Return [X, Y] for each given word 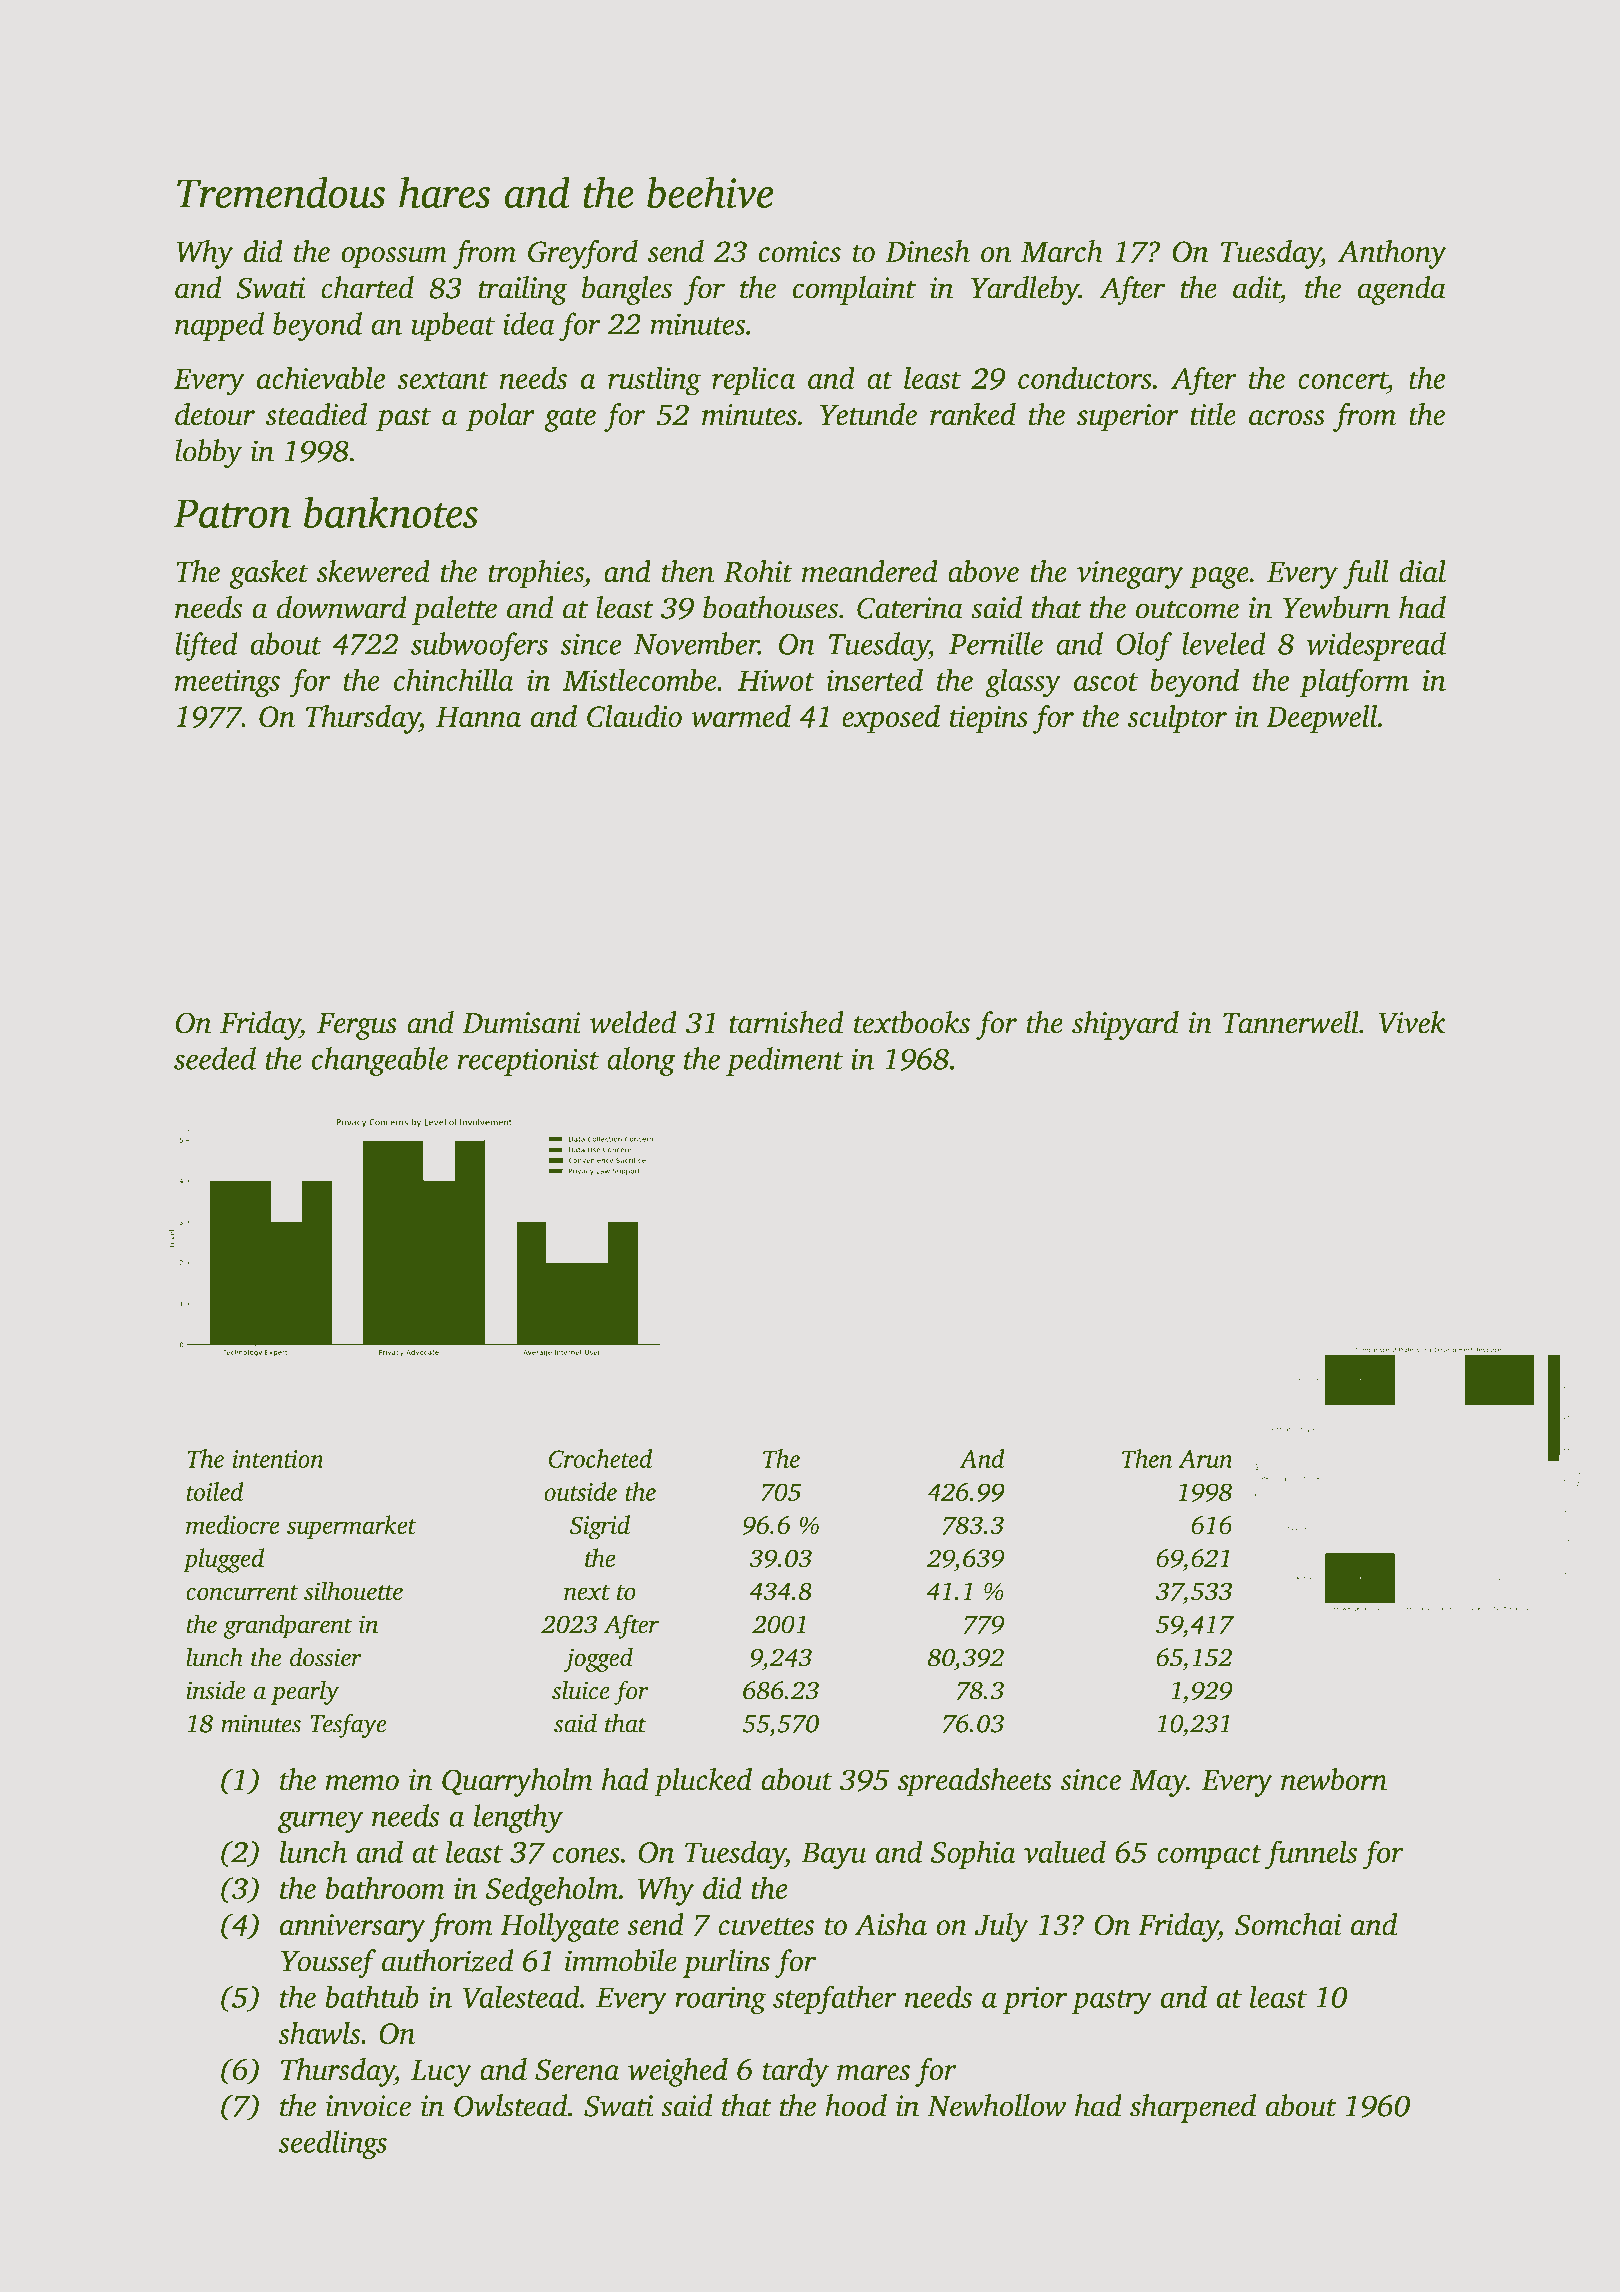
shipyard [1125, 1025]
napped [219, 326]
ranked [973, 414]
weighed [678, 2072]
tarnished [786, 1022]
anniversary [352, 1928]
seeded [215, 1058]
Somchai [1288, 1924]
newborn [1334, 1779]
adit [1256, 287]
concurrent [242, 1593]
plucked [703, 1782]
